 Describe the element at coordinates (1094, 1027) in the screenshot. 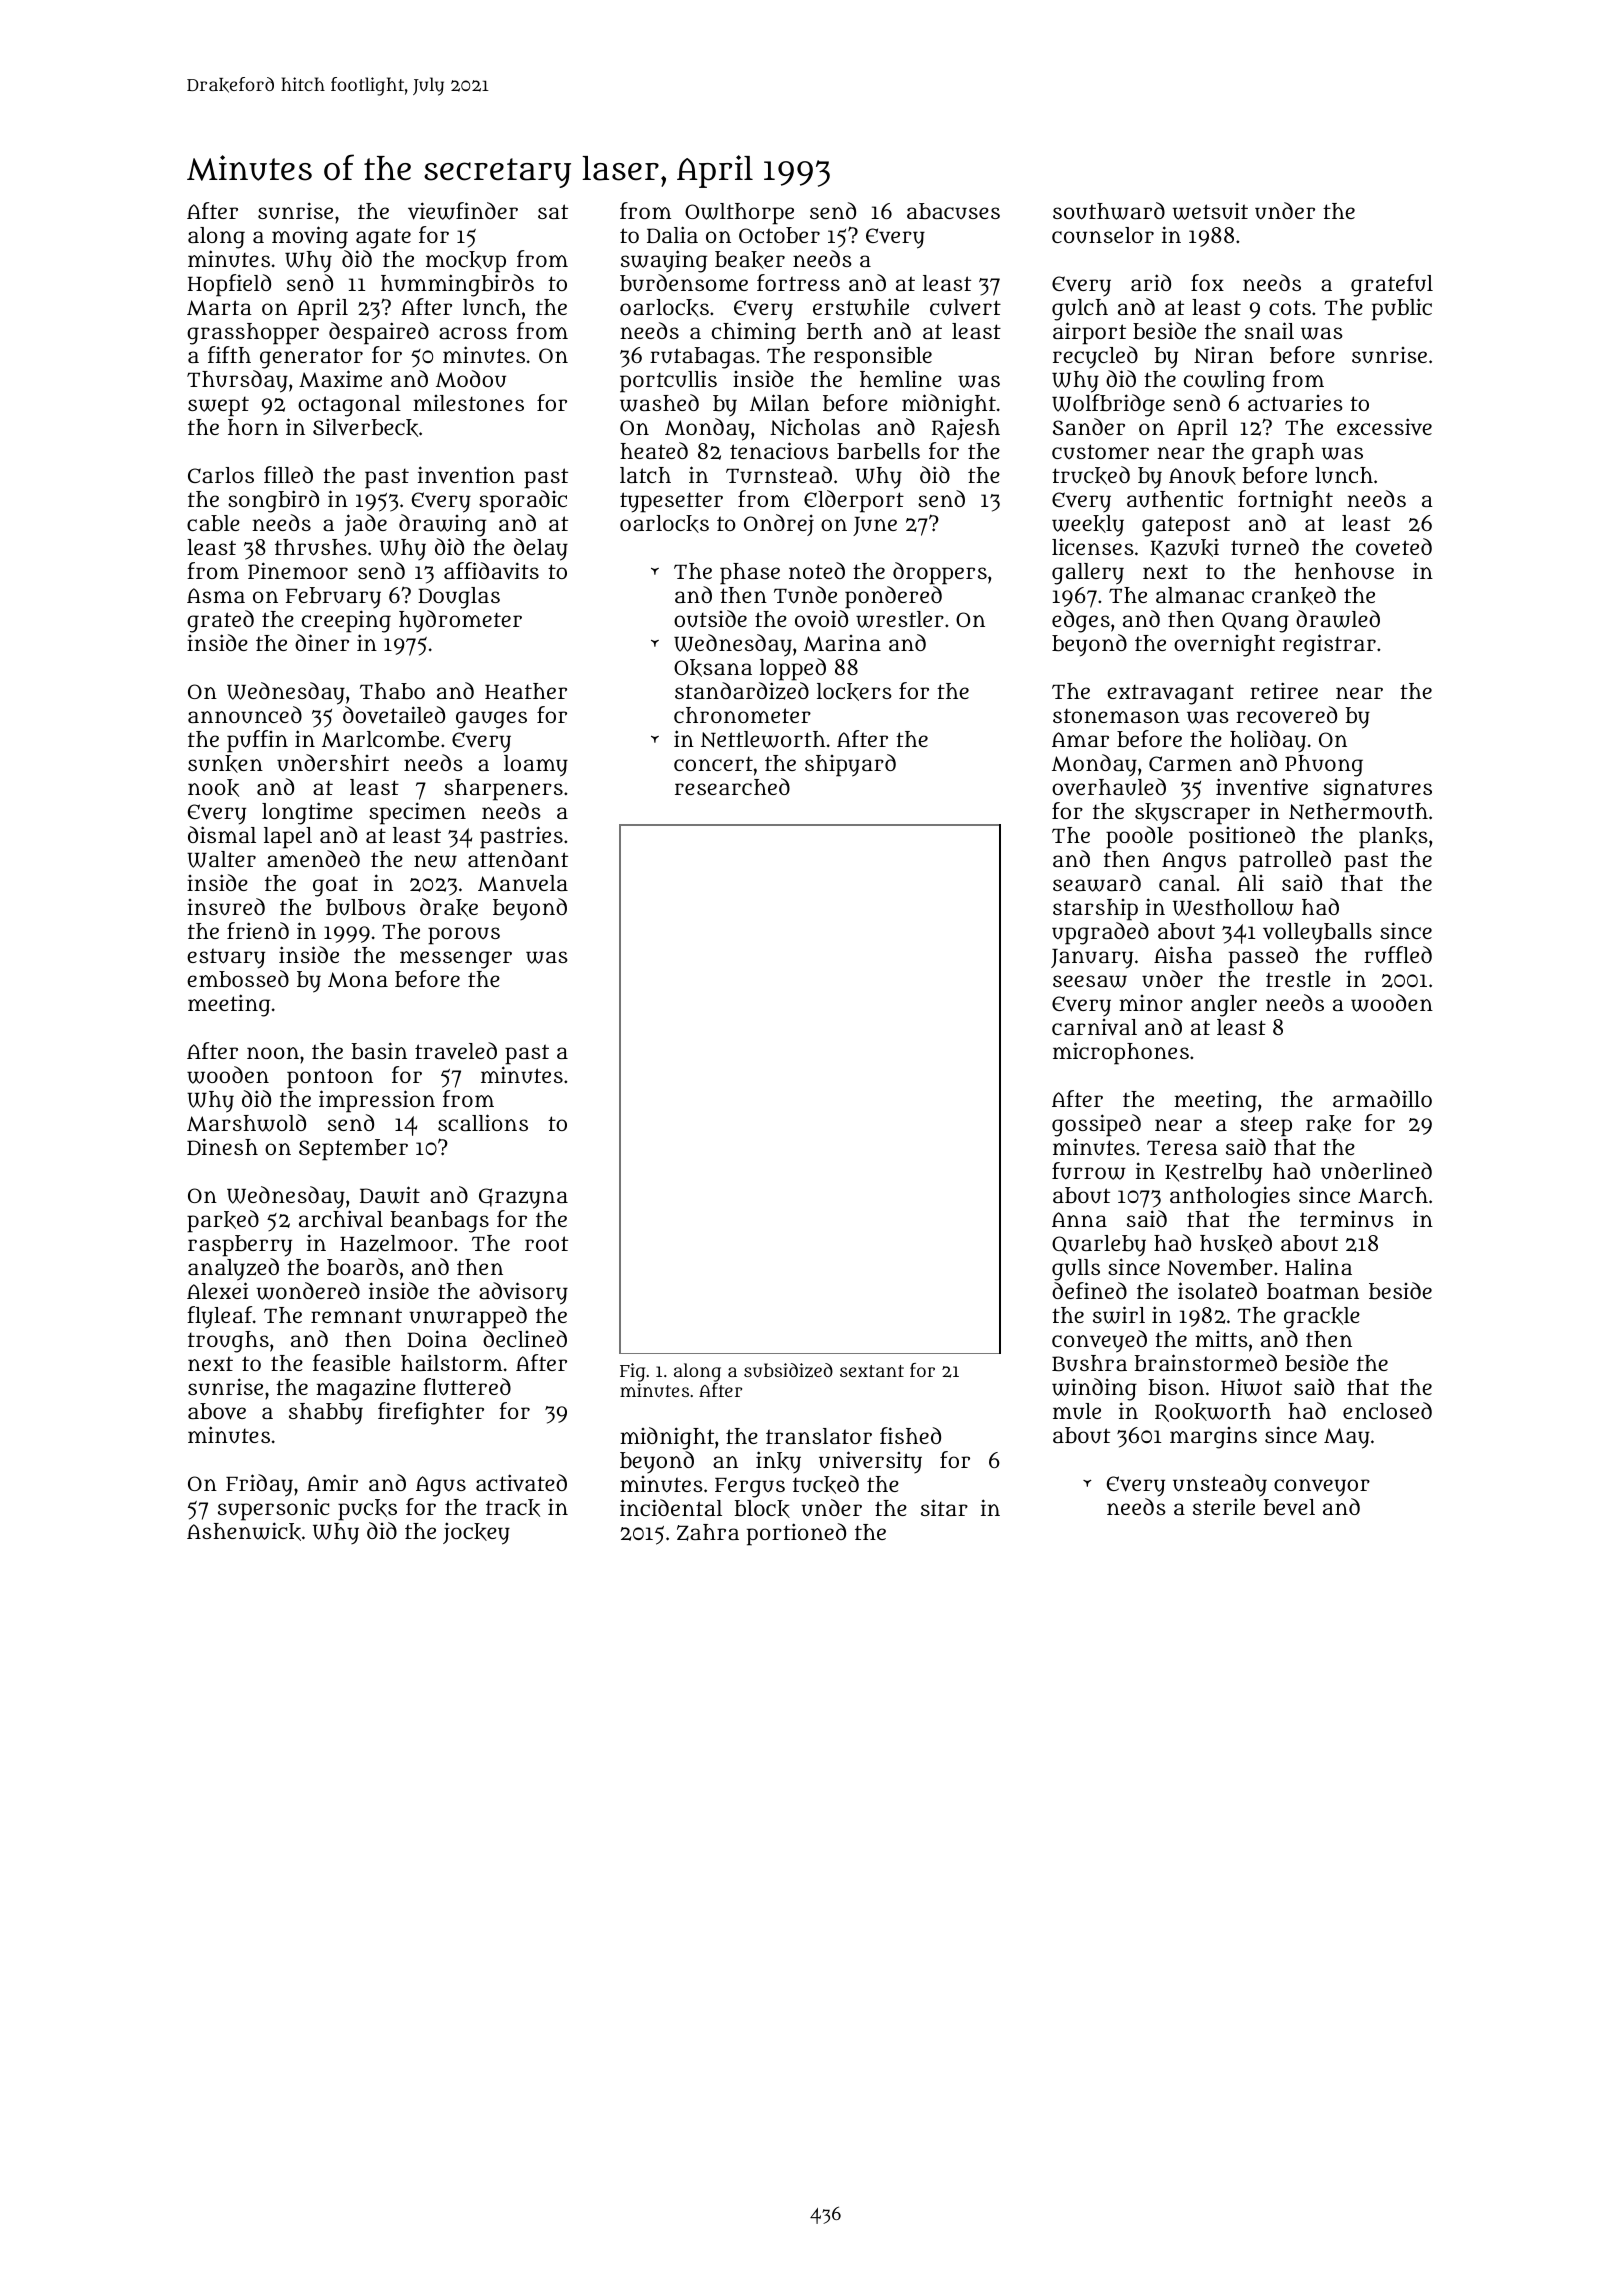

I see `carnival` at that location.
